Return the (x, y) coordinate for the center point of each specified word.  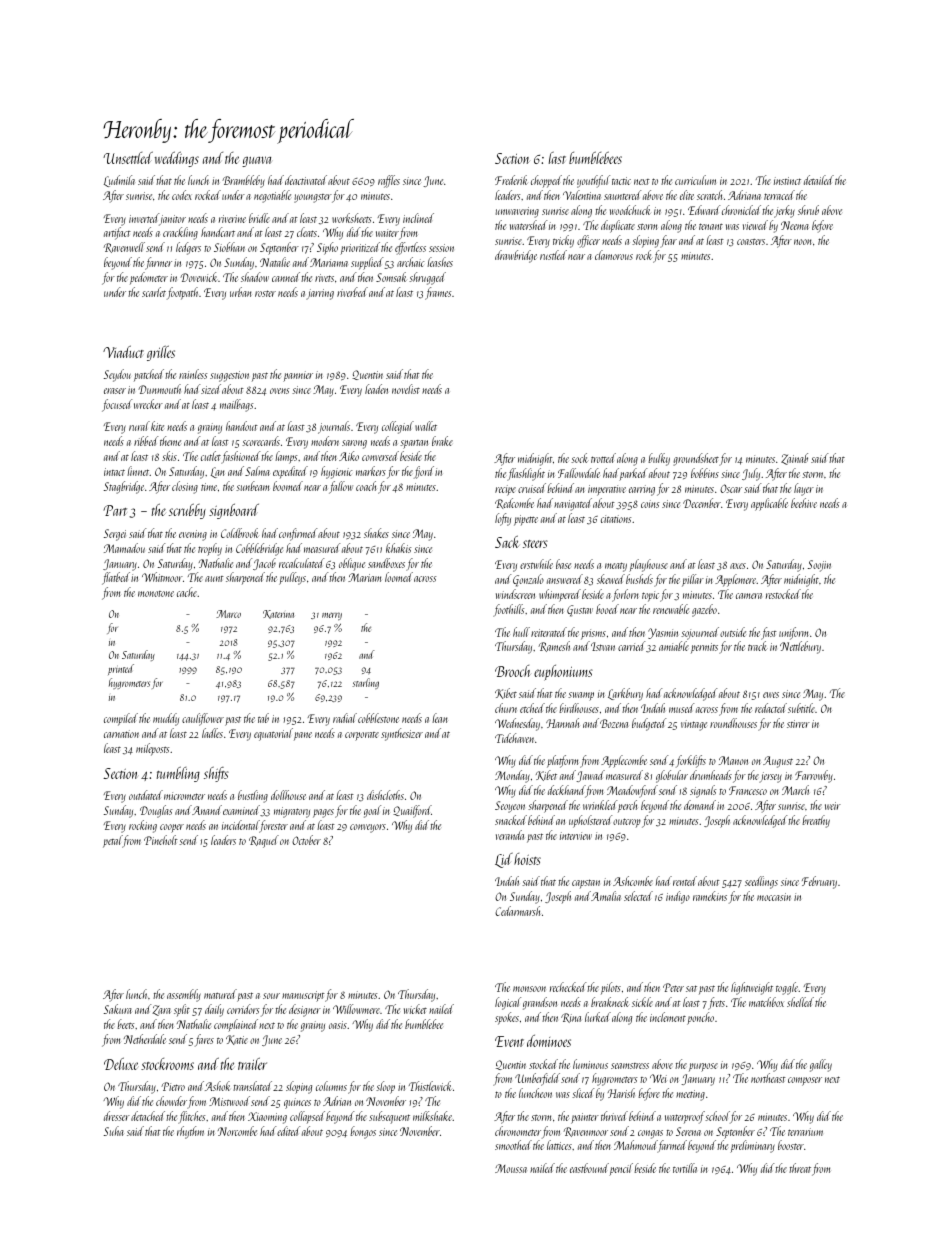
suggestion (229, 376)
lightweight (752, 988)
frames (438, 293)
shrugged (427, 278)
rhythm (190, 1132)
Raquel (264, 841)
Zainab (794, 459)
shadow (255, 277)
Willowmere (356, 1009)
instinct (787, 181)
